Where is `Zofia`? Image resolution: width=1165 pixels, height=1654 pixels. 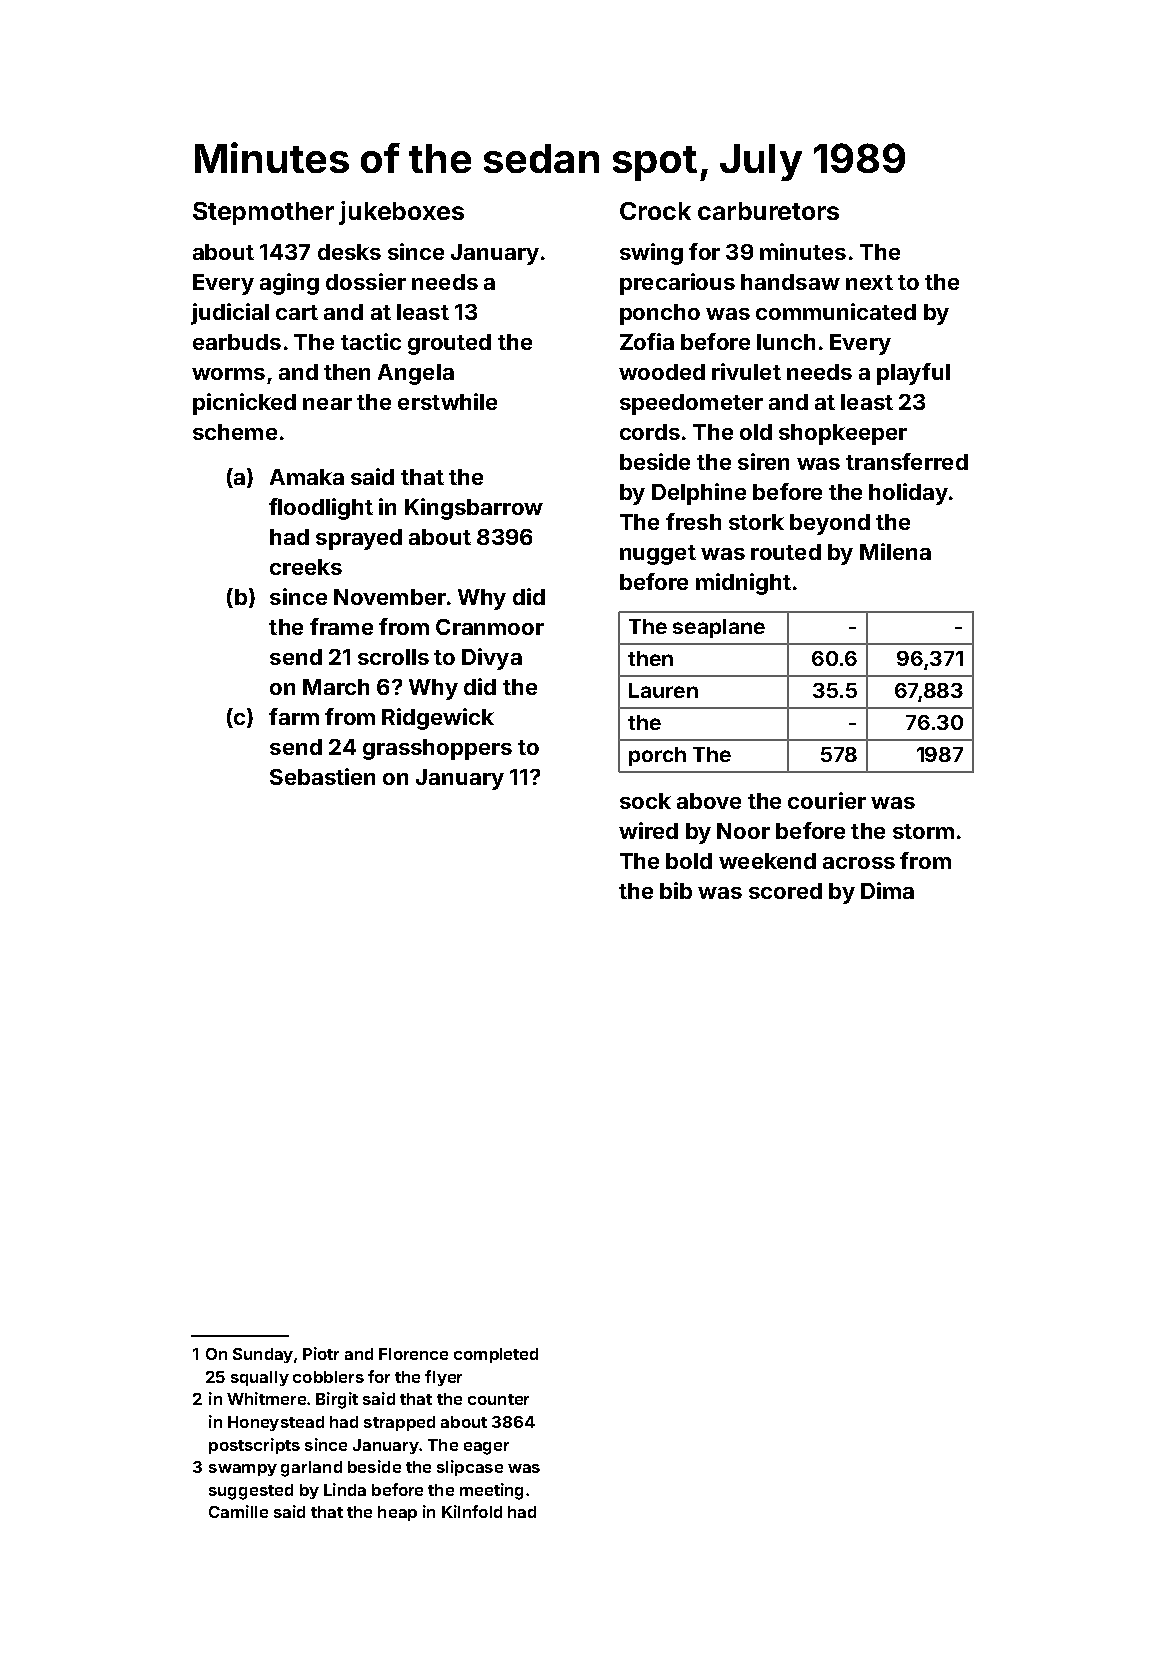
Zofia is located at coordinates (647, 341).
